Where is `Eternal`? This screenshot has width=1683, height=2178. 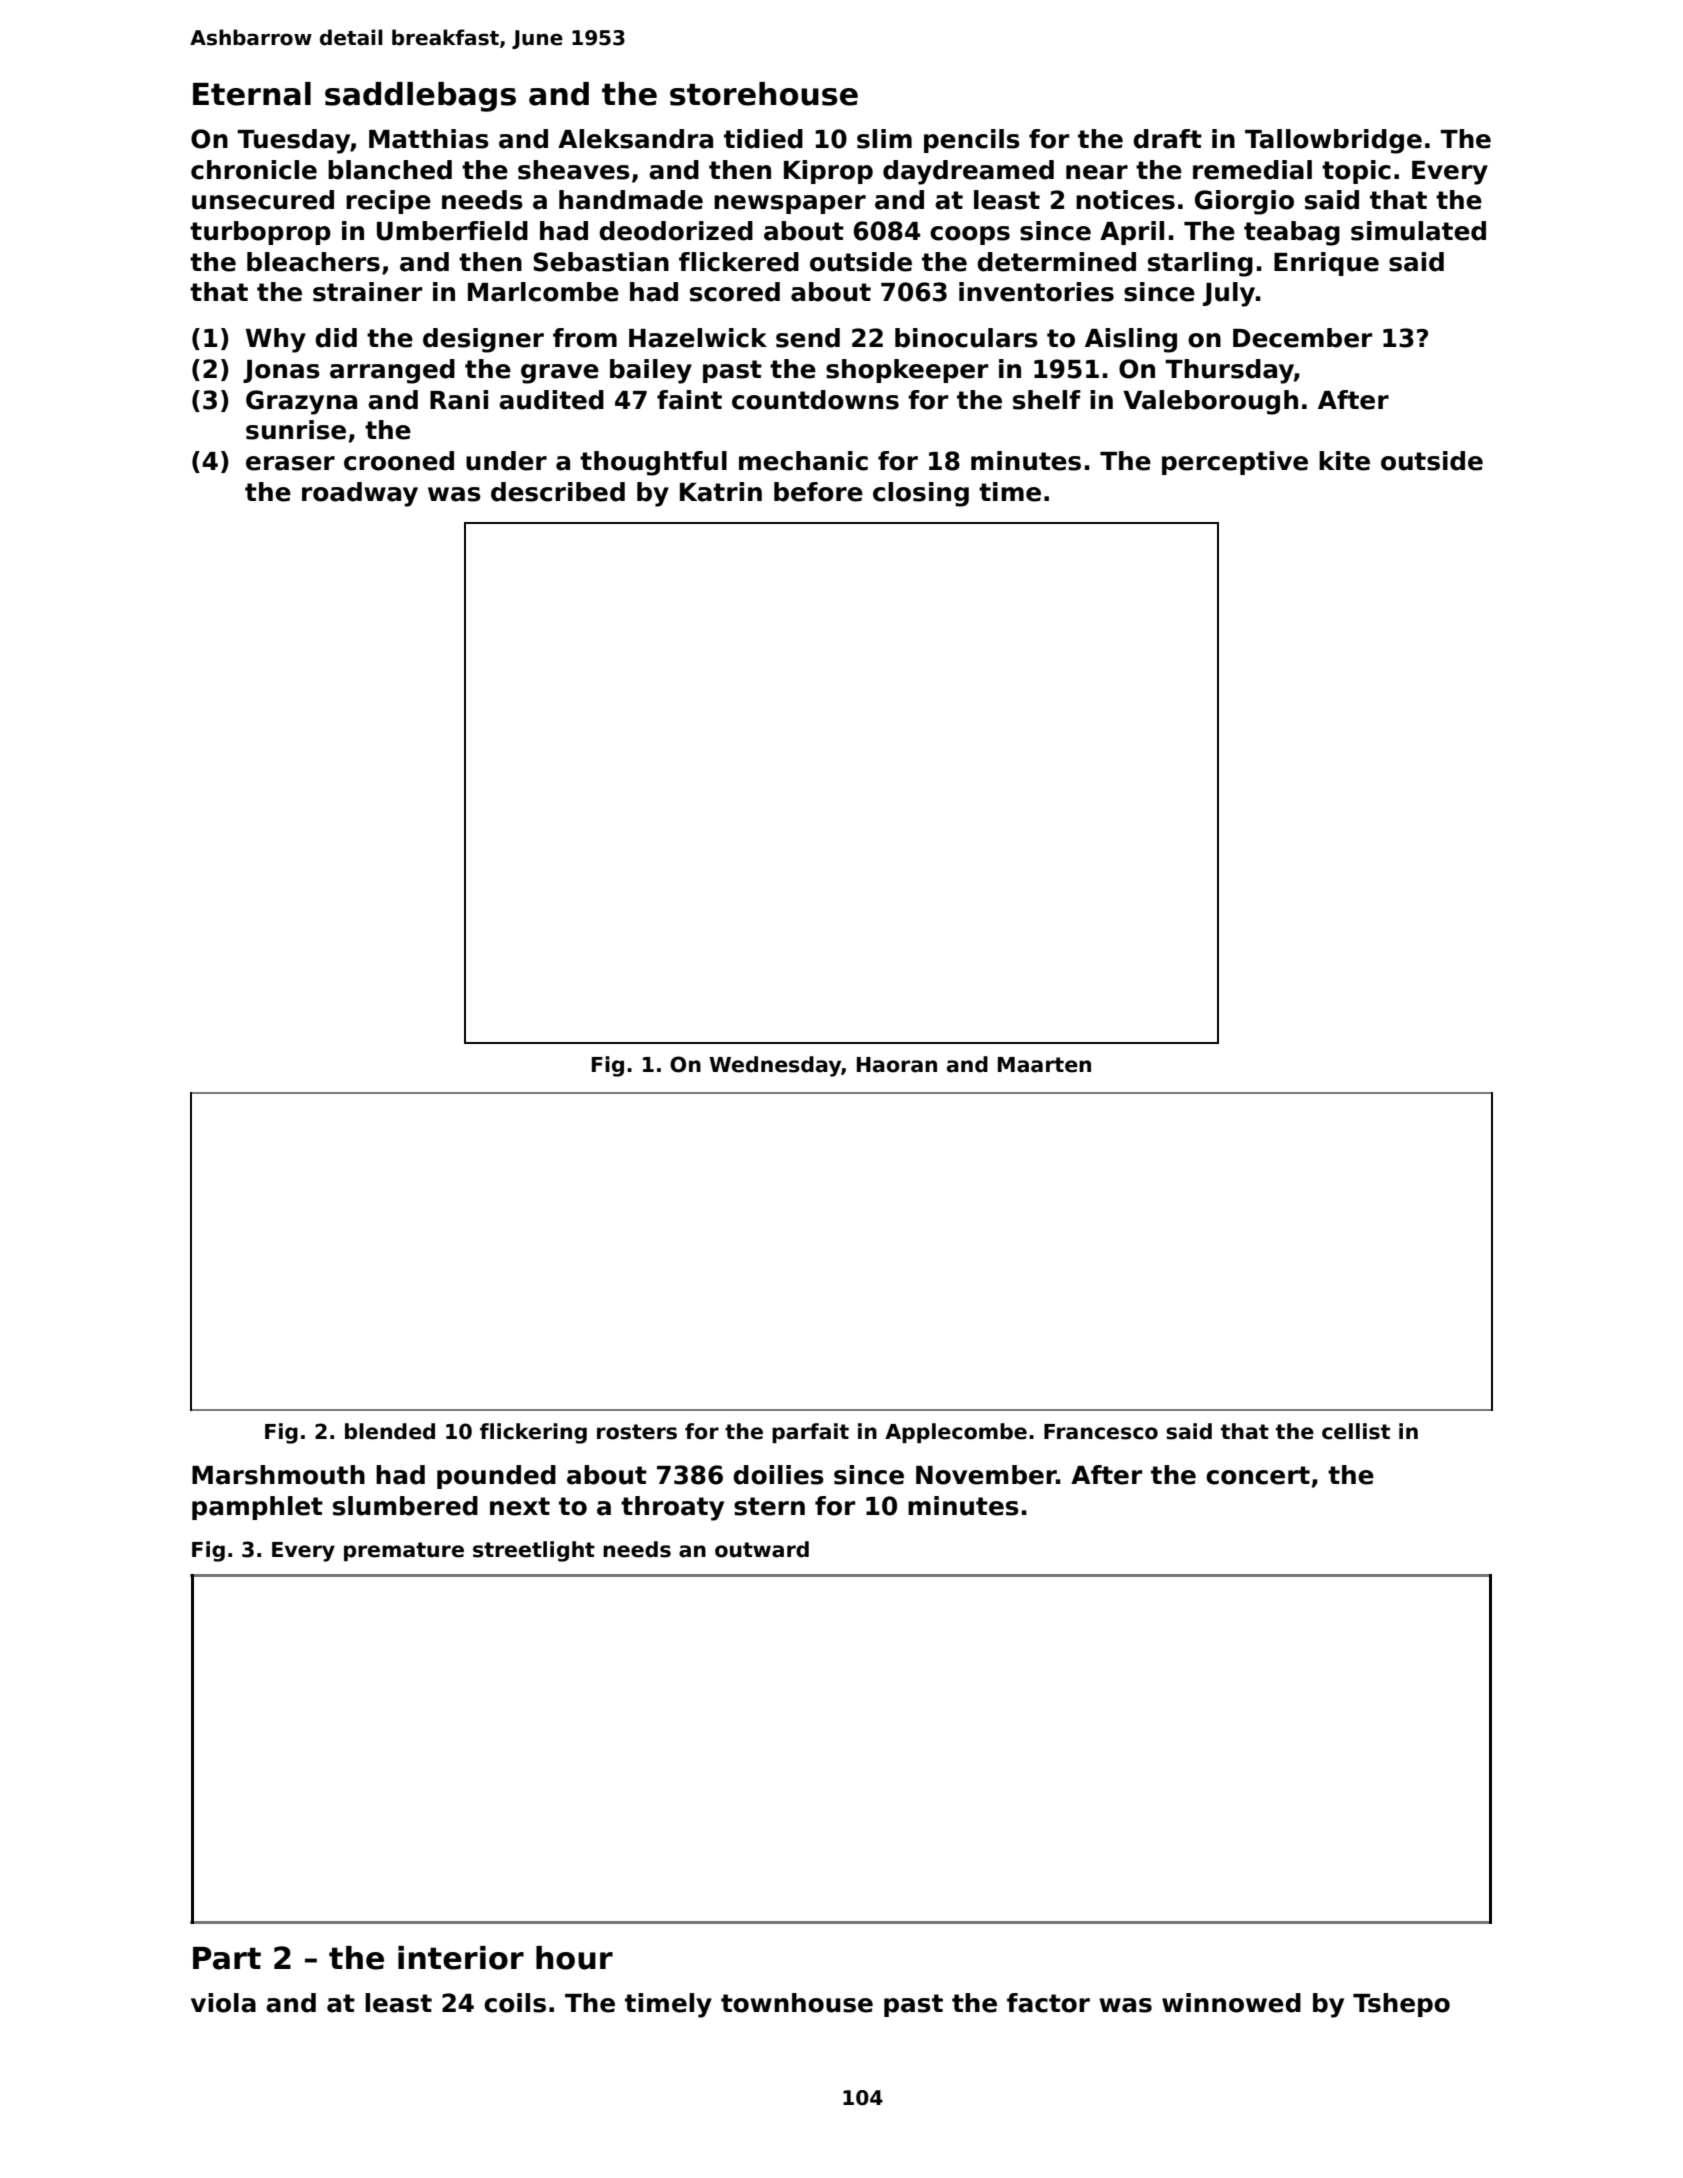
Eternal is located at coordinates (252, 94).
